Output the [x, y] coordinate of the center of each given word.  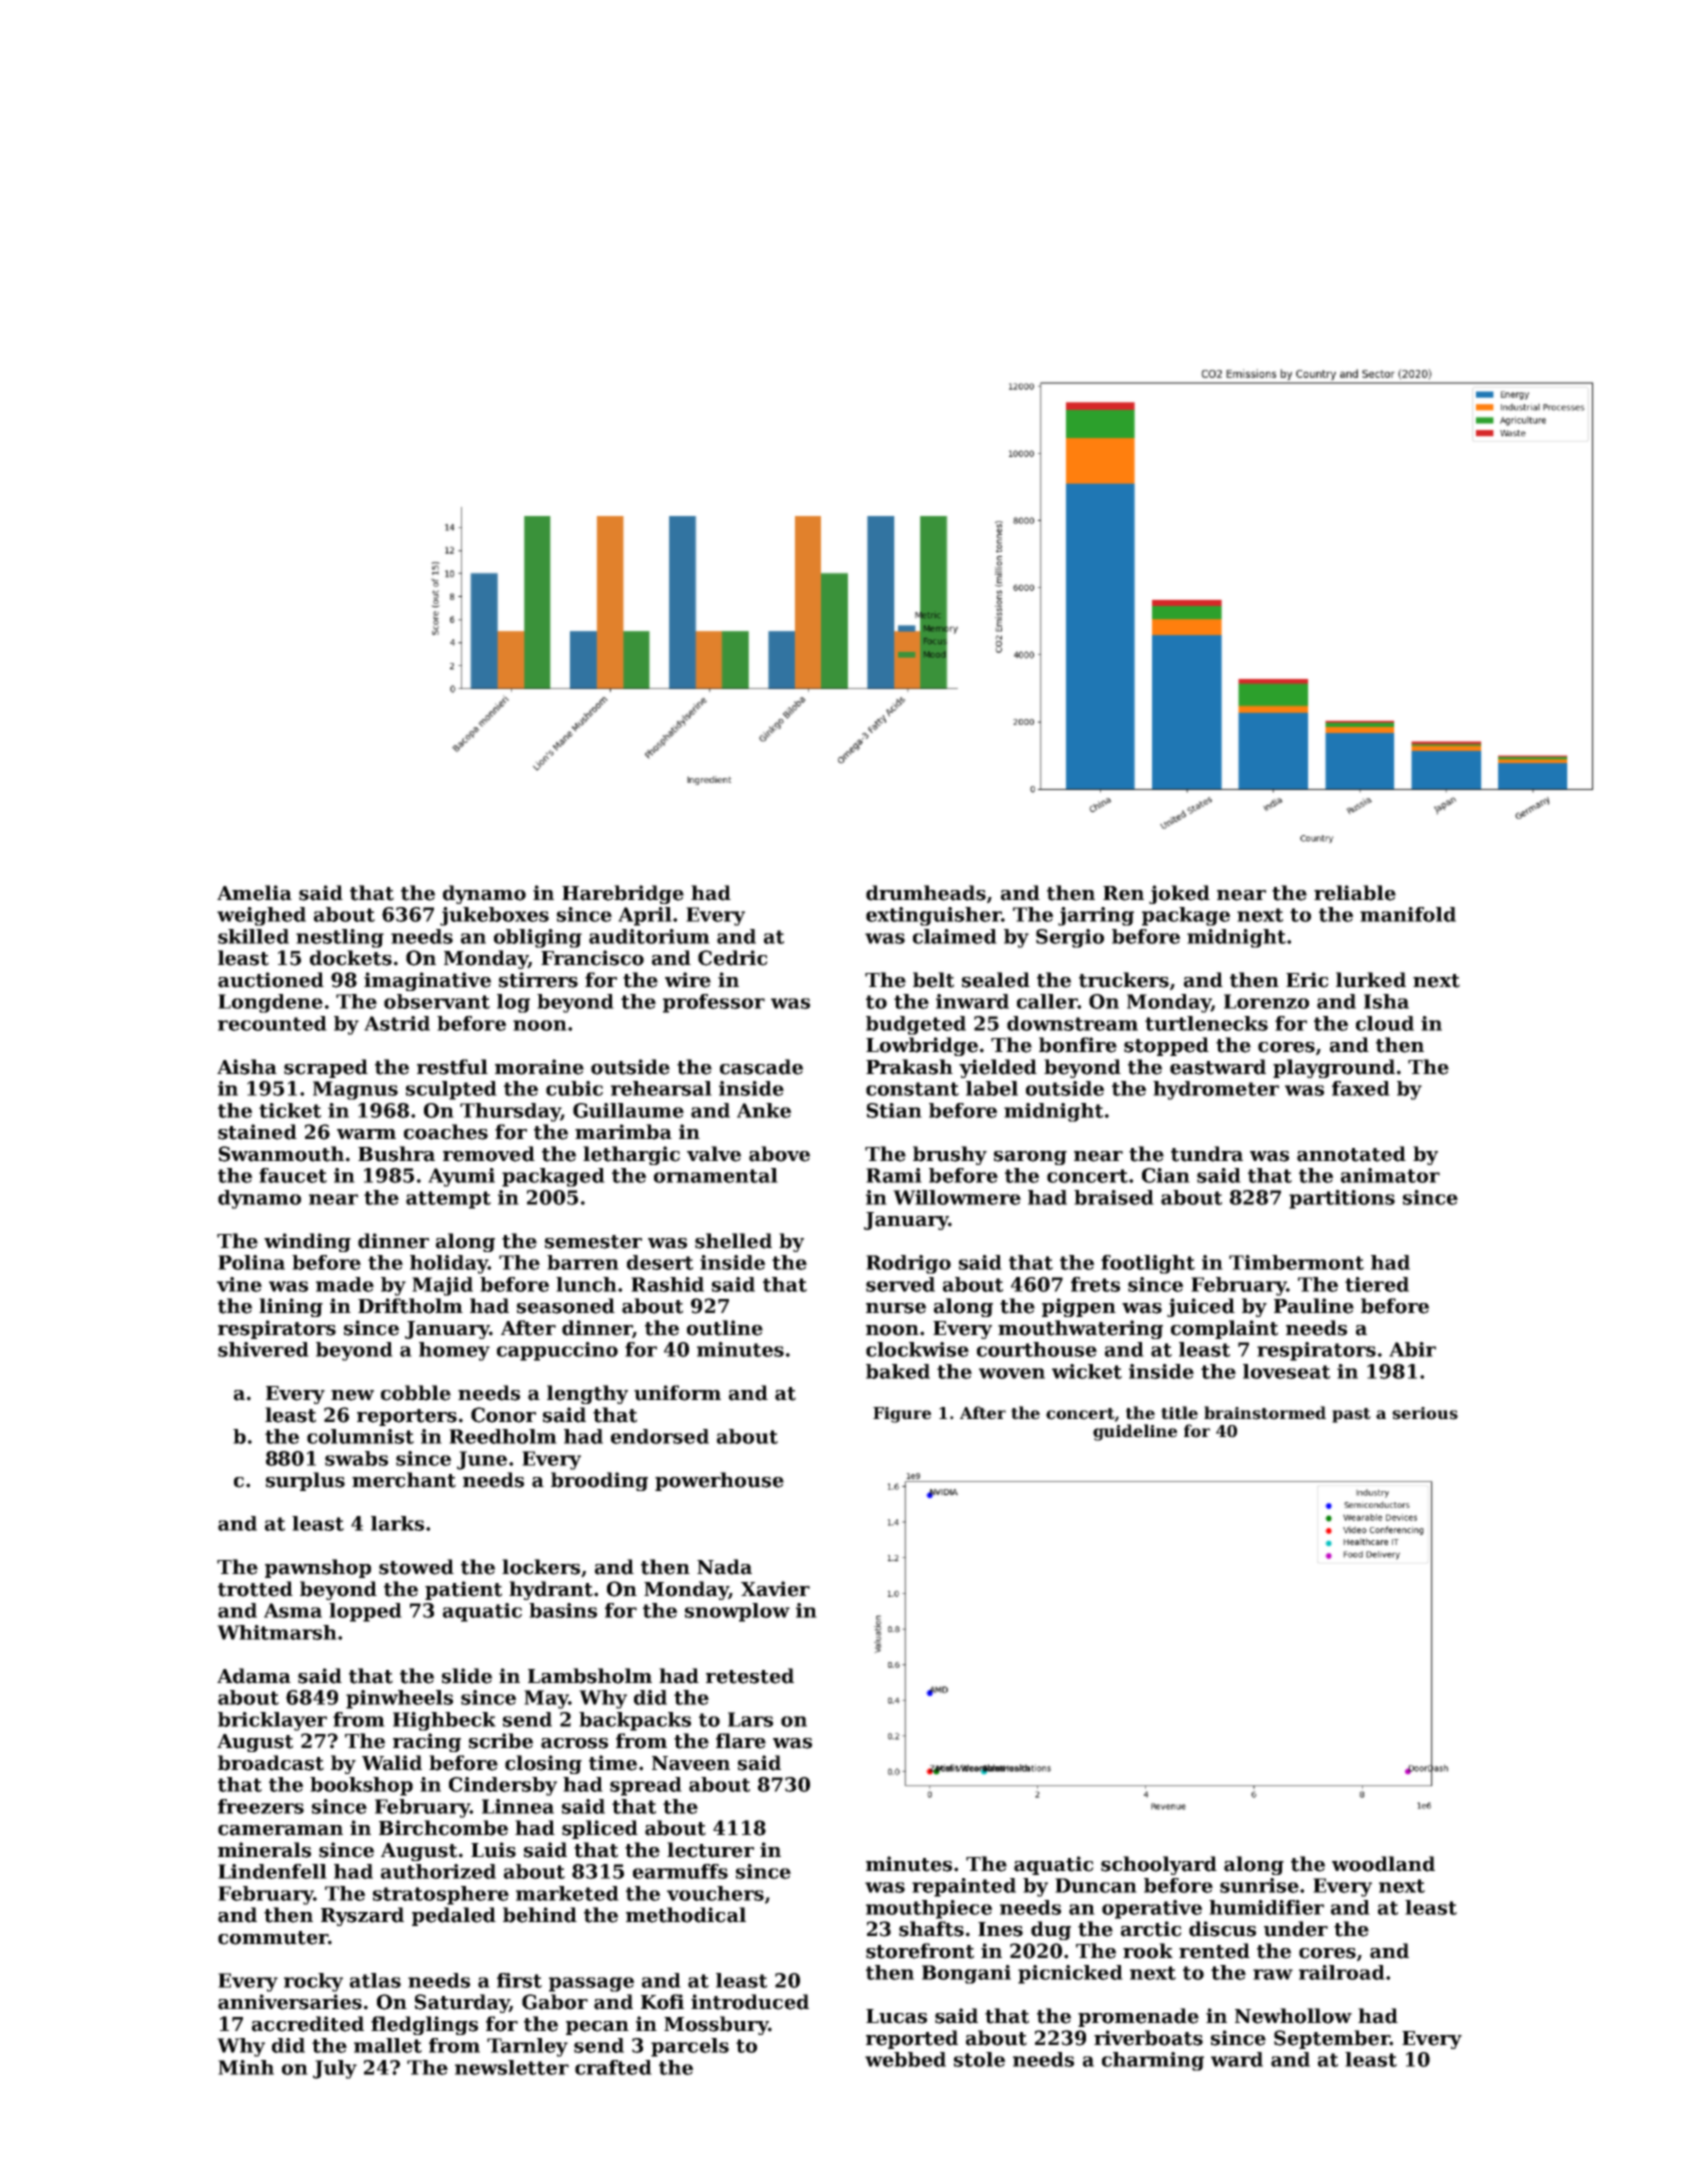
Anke [764, 1110]
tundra [1207, 1154]
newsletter [512, 2067]
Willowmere [957, 1197]
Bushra [396, 1154]
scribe [501, 1741]
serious [1425, 1413]
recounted [272, 1023]
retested [750, 1676]
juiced [1201, 1307]
